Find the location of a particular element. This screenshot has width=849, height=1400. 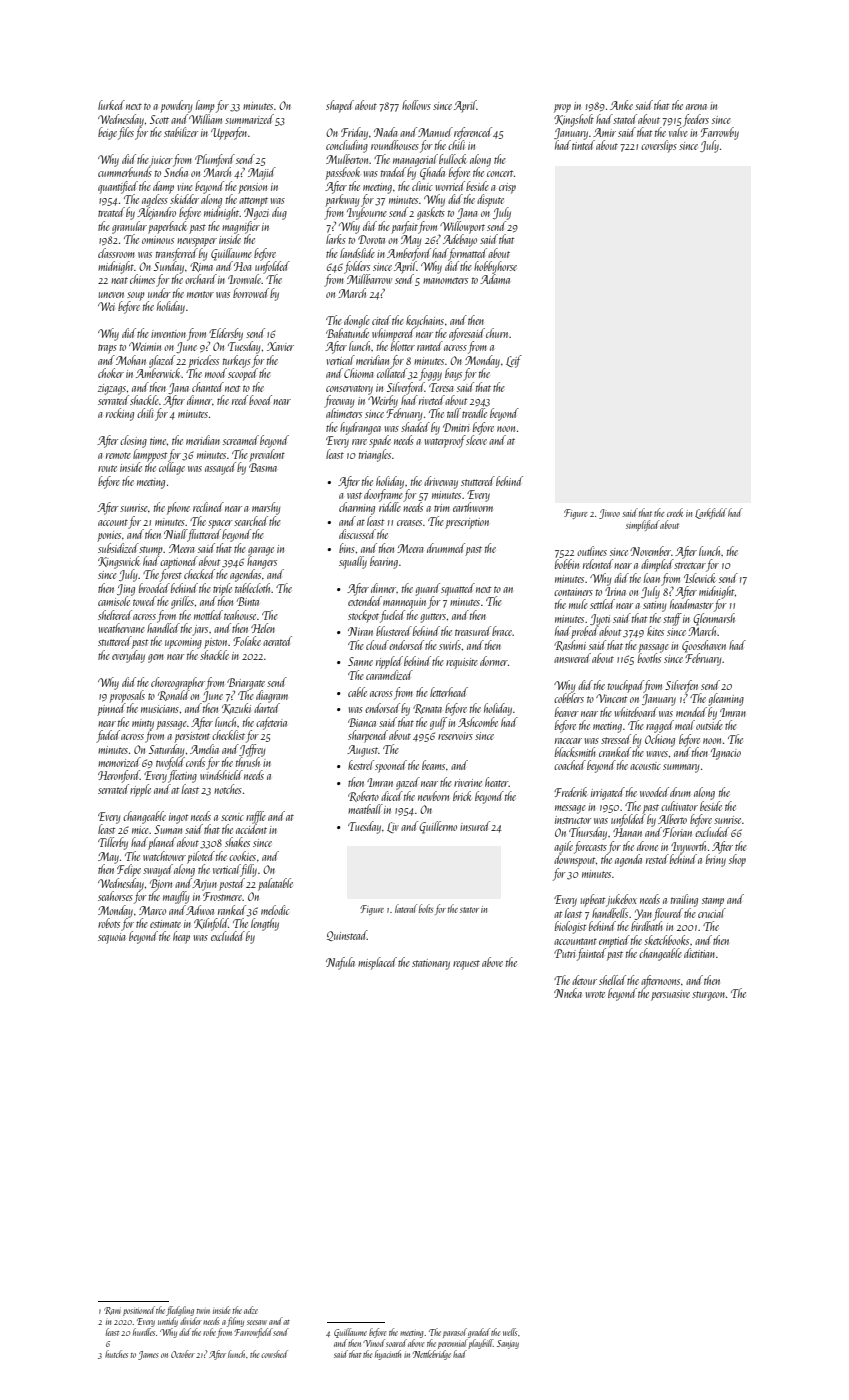

triangles is located at coordinates (375, 455).
